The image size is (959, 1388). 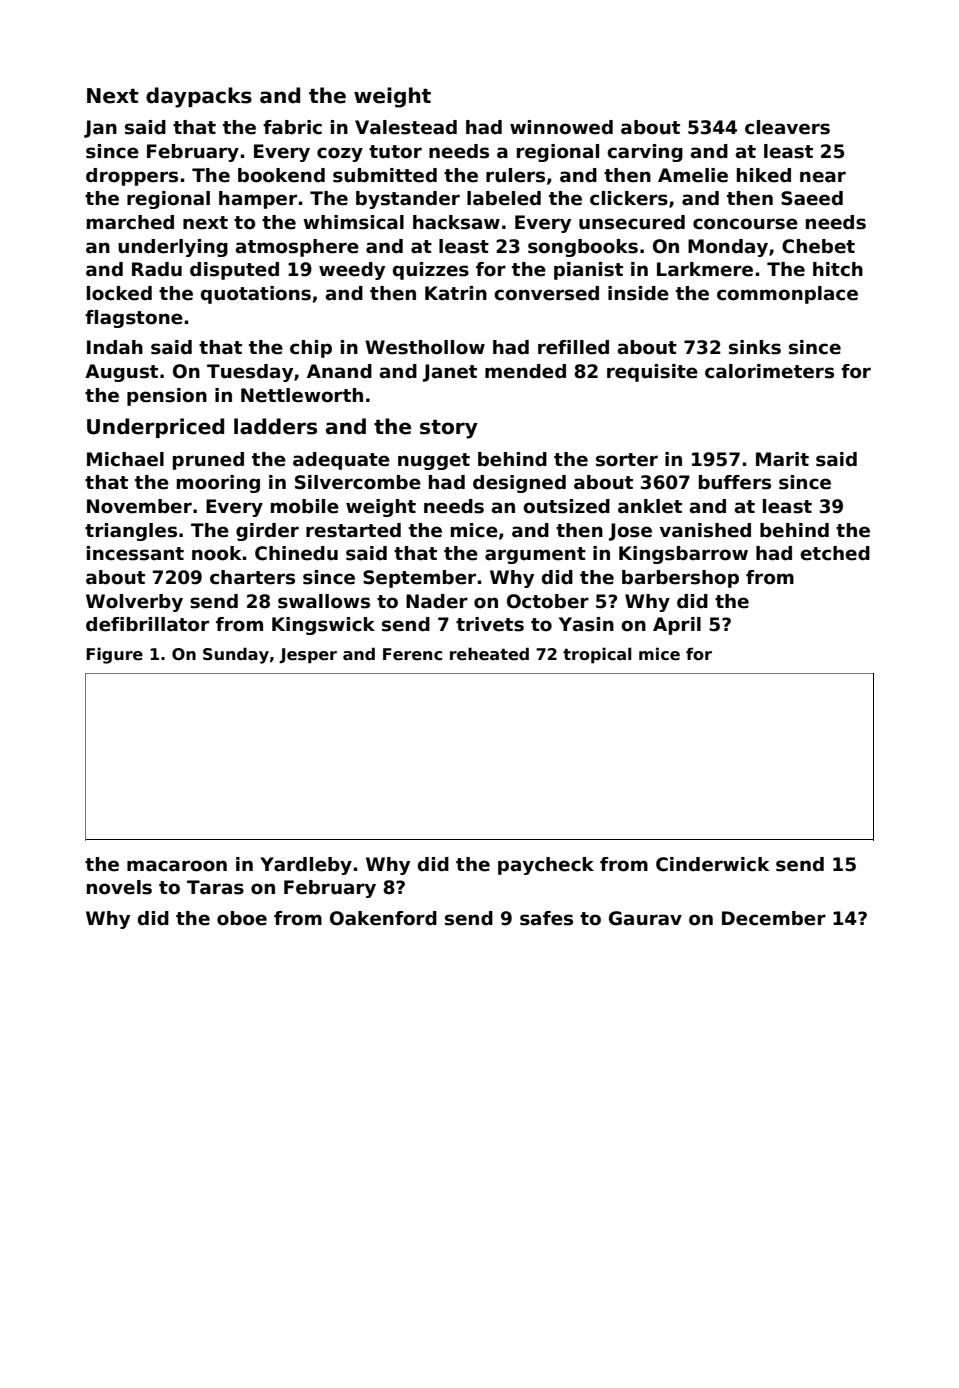 What do you see at coordinates (627, 460) in the page?
I see `sorter` at bounding box center [627, 460].
